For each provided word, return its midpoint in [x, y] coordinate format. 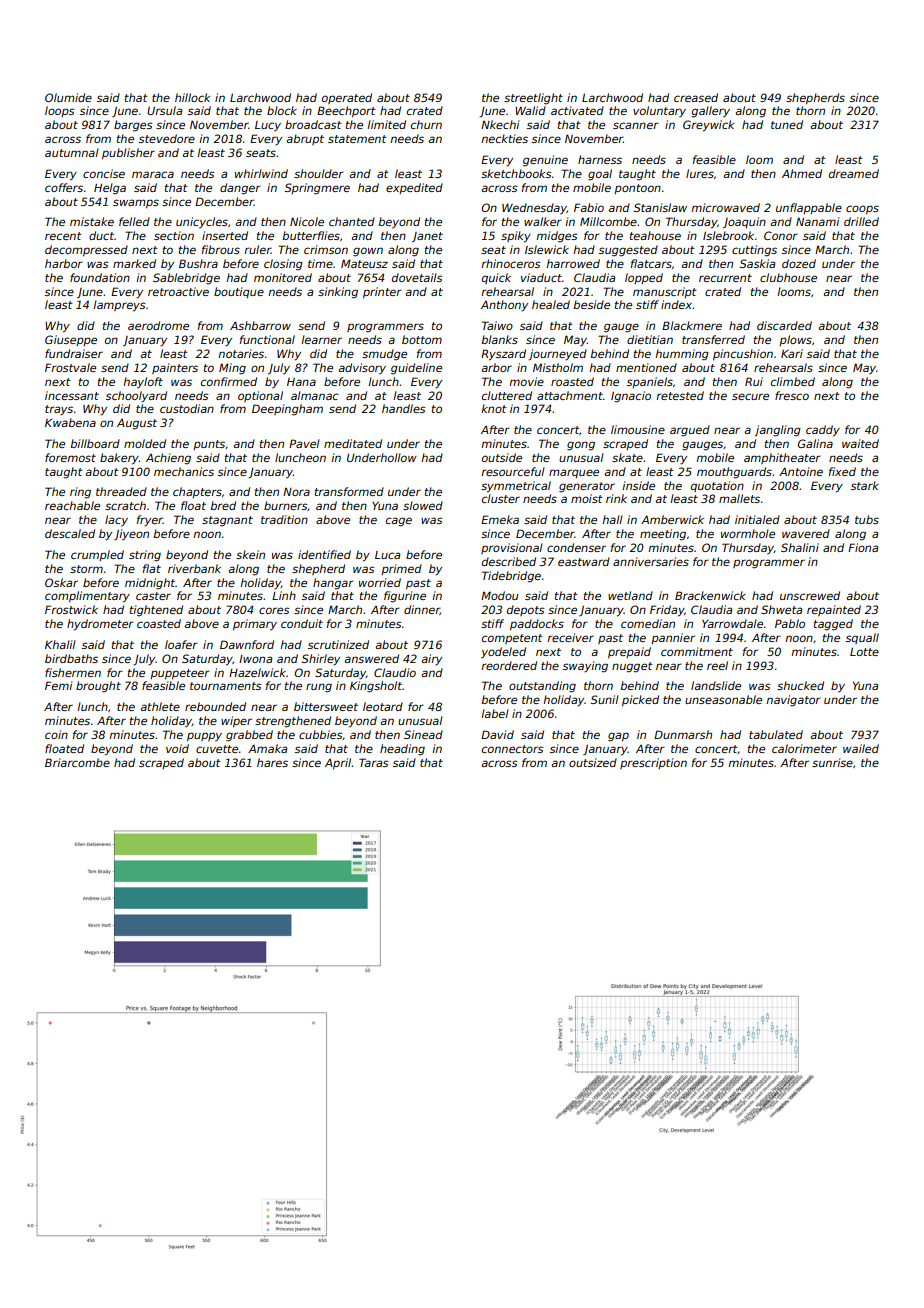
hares [272, 762]
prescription [653, 763]
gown [368, 252]
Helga [110, 189]
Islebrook [728, 235]
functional [267, 339]
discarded [784, 325]
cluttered [507, 395]
